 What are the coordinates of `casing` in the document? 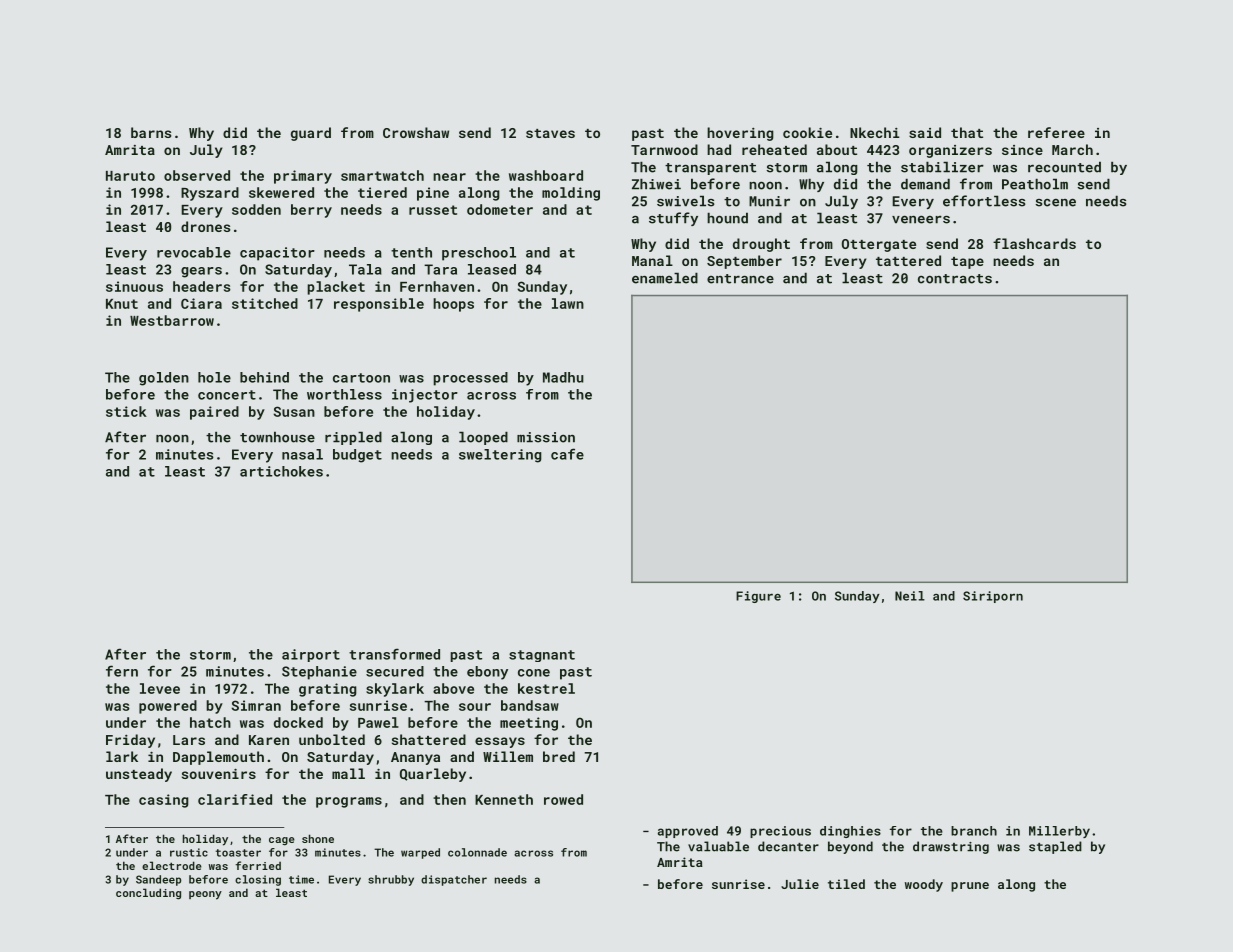 It's located at (164, 801).
